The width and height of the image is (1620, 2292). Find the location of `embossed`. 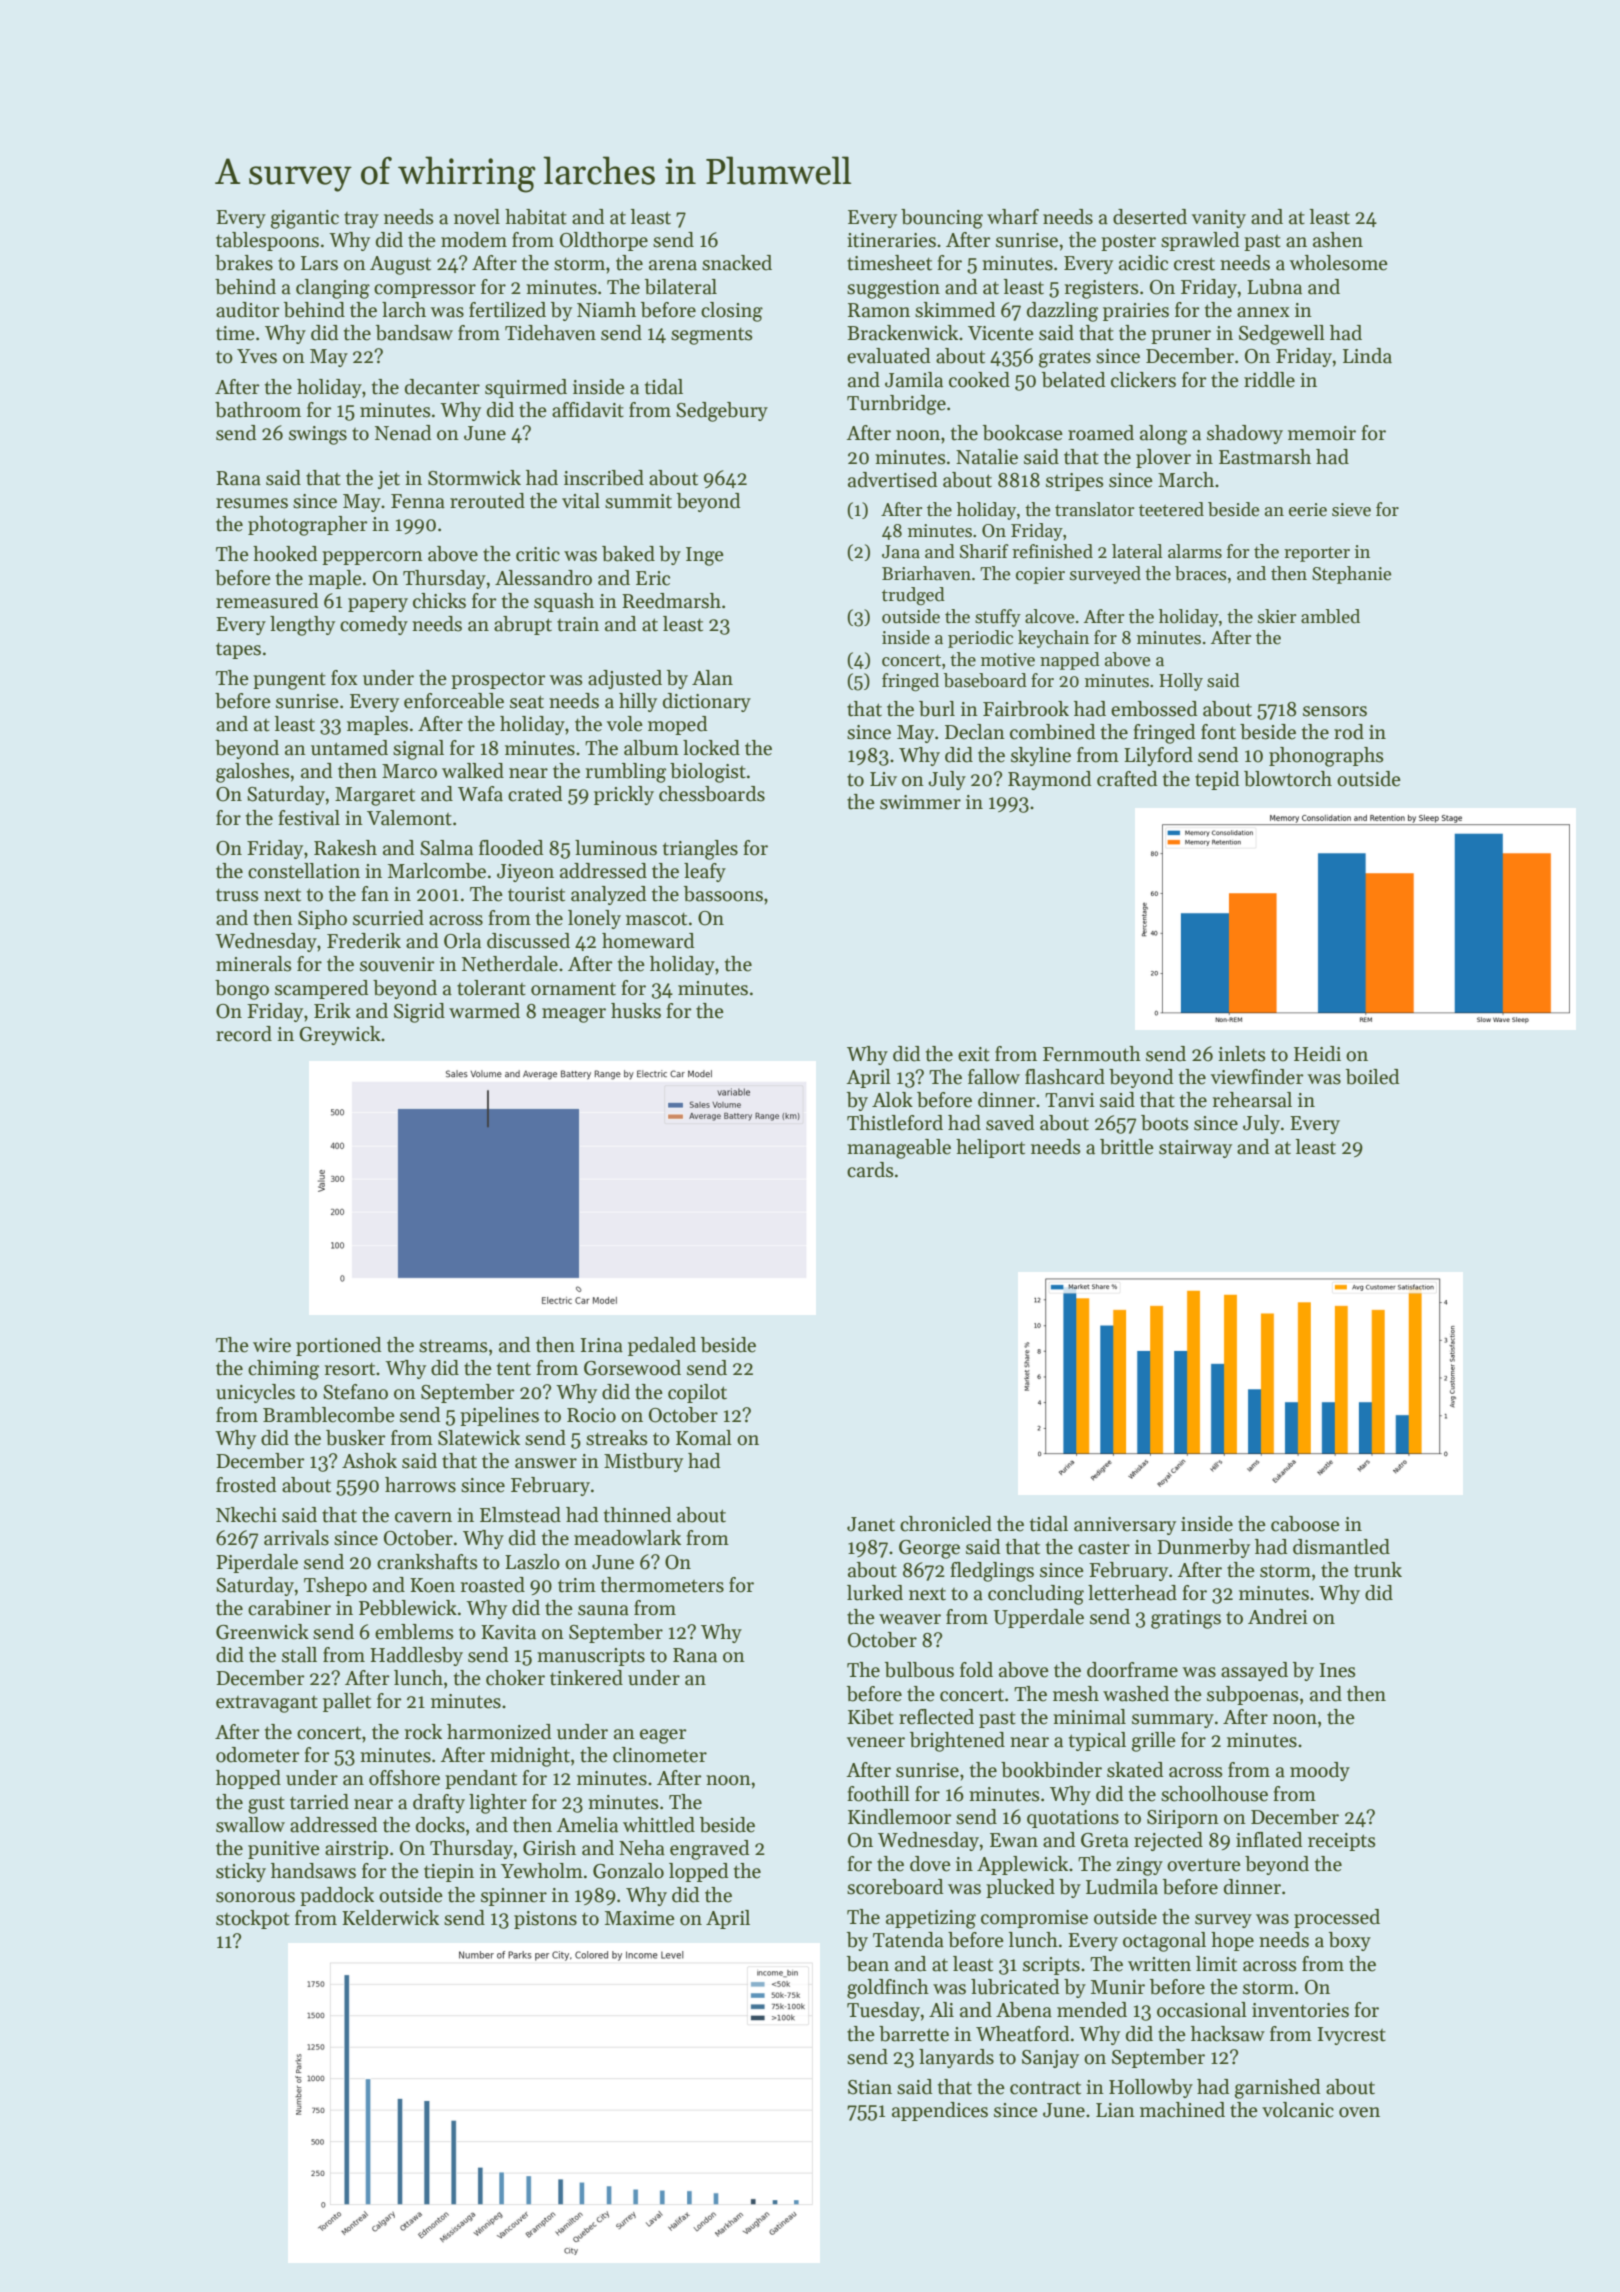

embossed is located at coordinates (1154, 709).
